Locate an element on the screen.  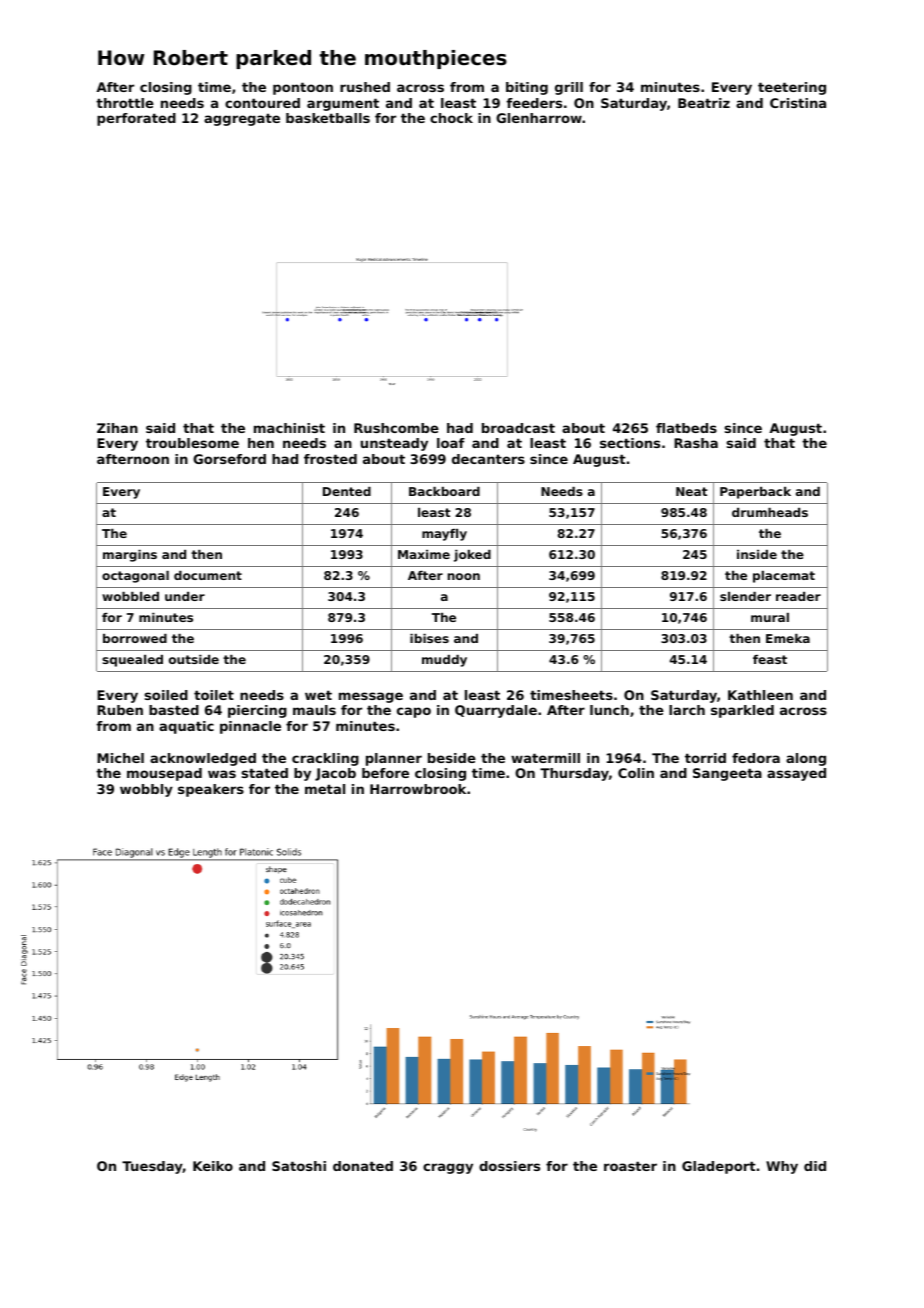
Colin is located at coordinates (636, 773).
